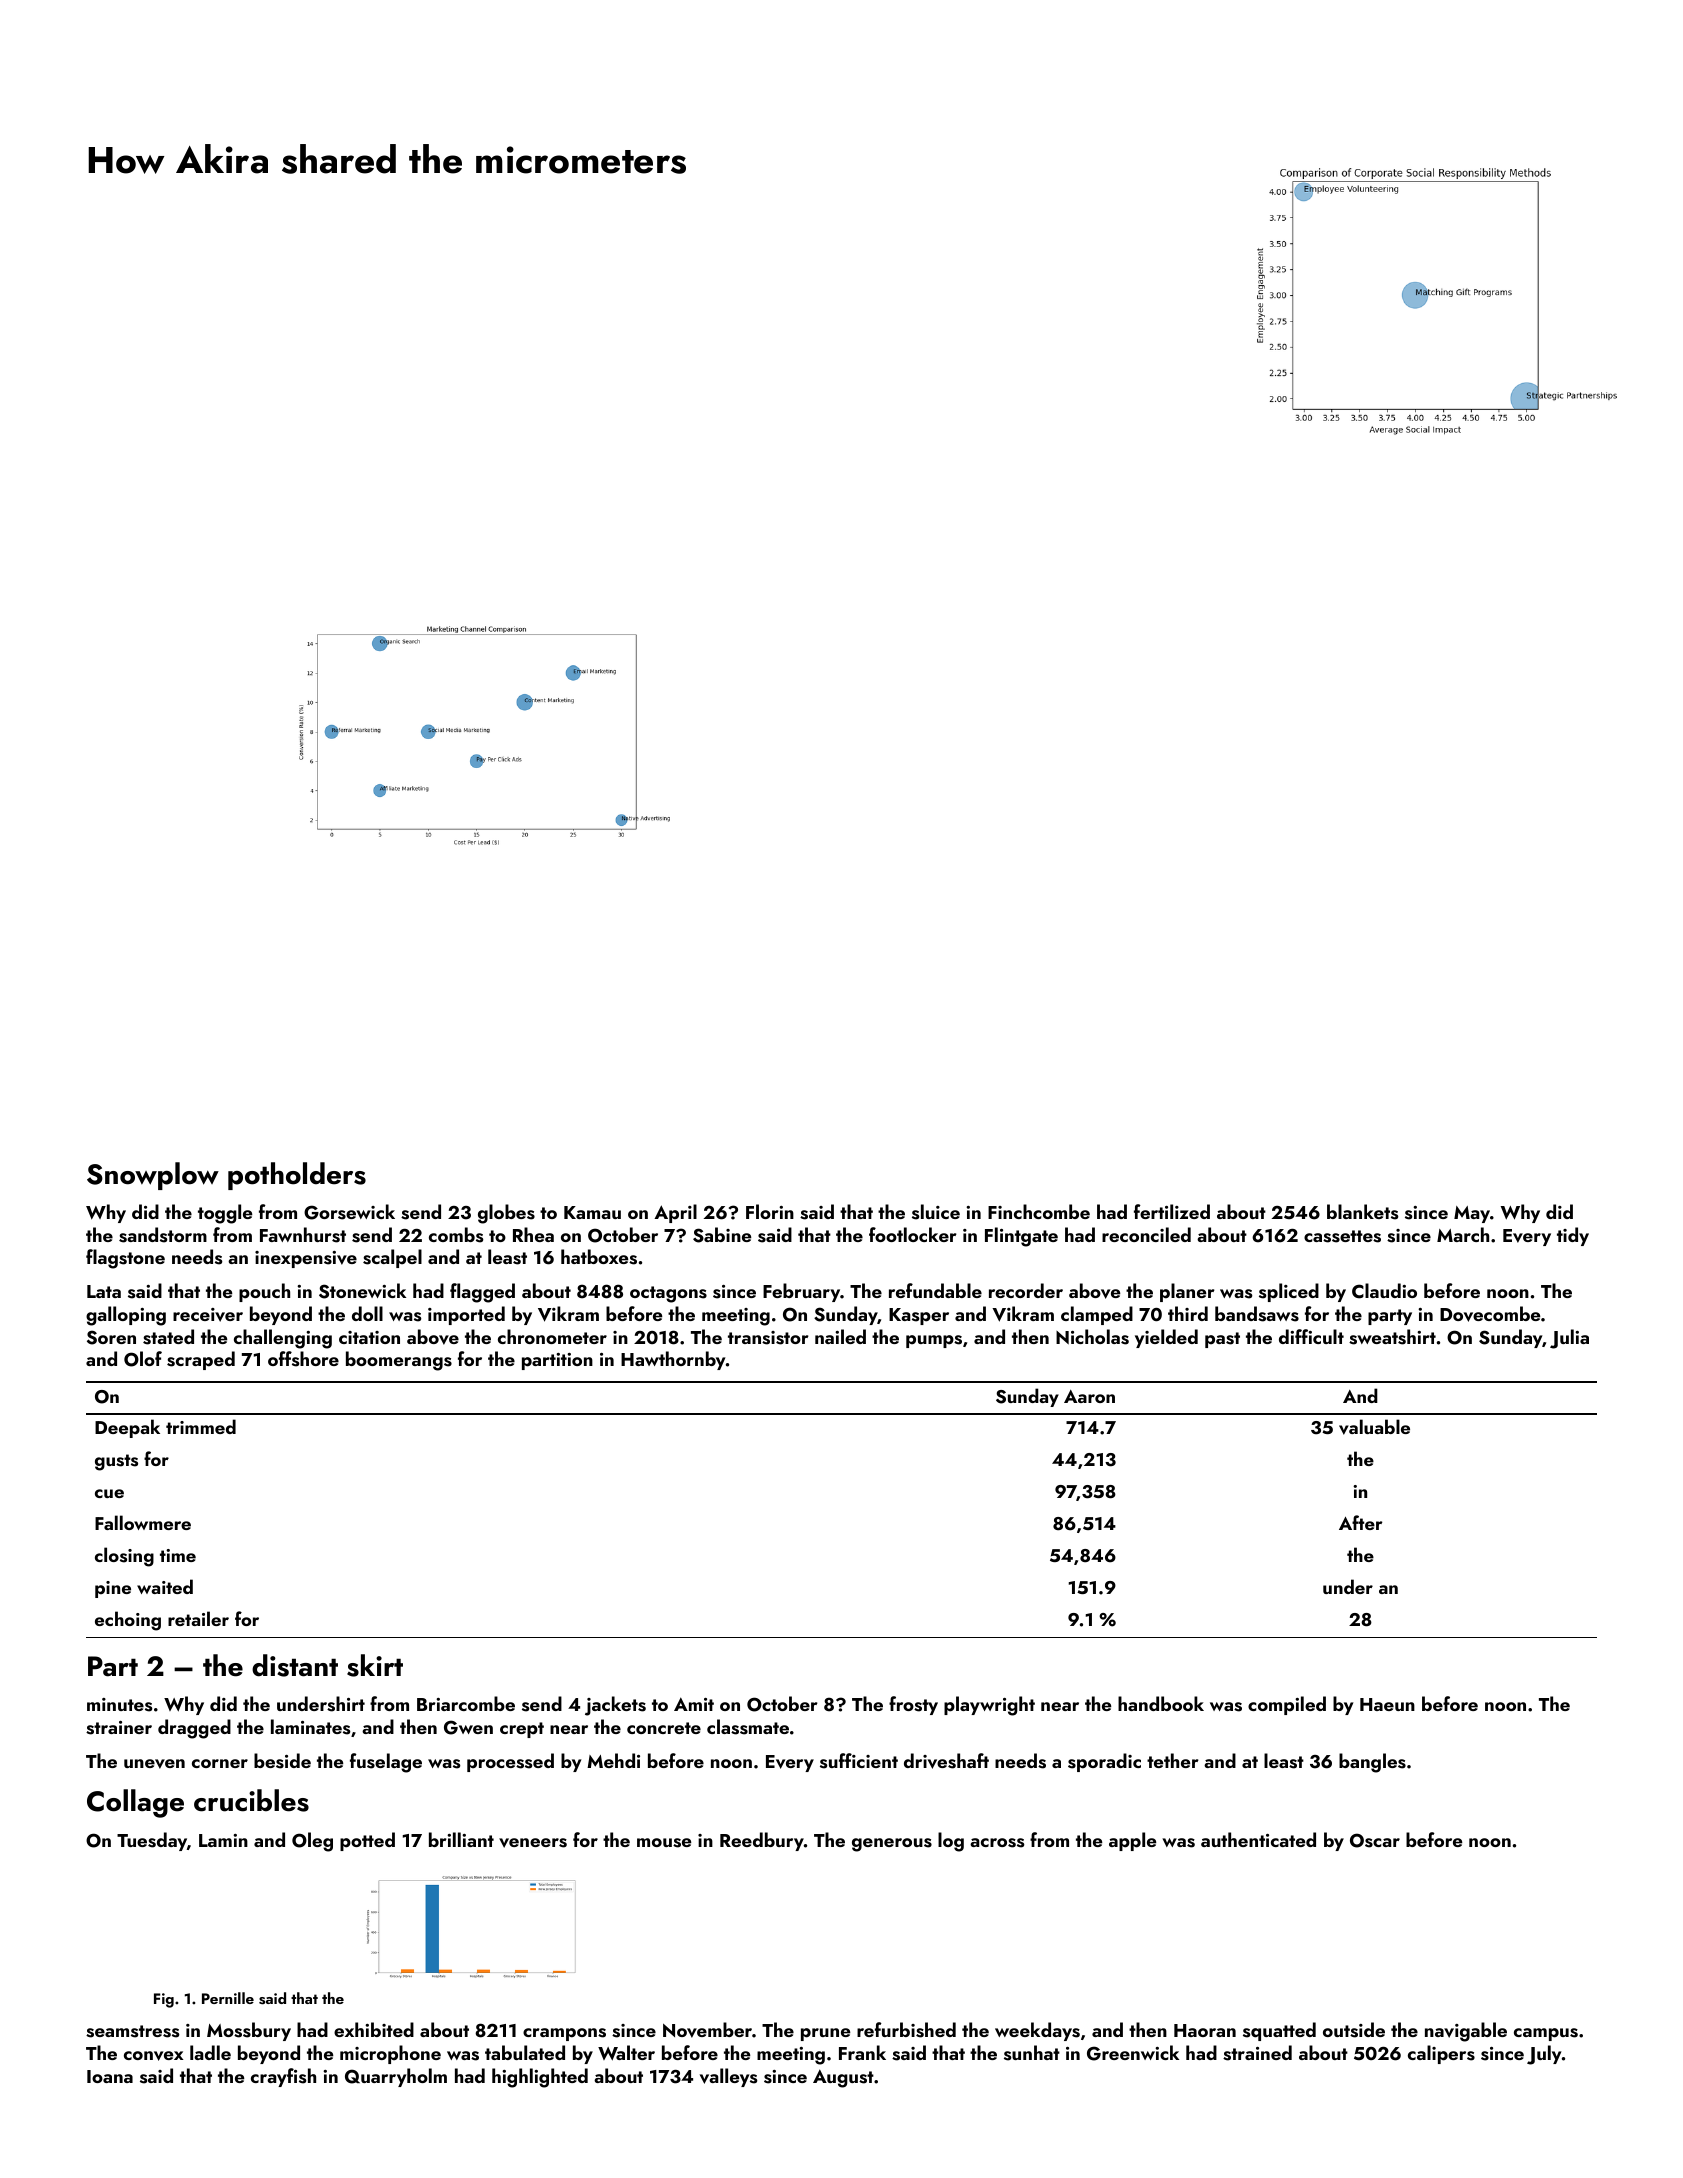 This document has height=2178, width=1683. What do you see at coordinates (673, 1360) in the document?
I see `Hawthornby` at bounding box center [673, 1360].
